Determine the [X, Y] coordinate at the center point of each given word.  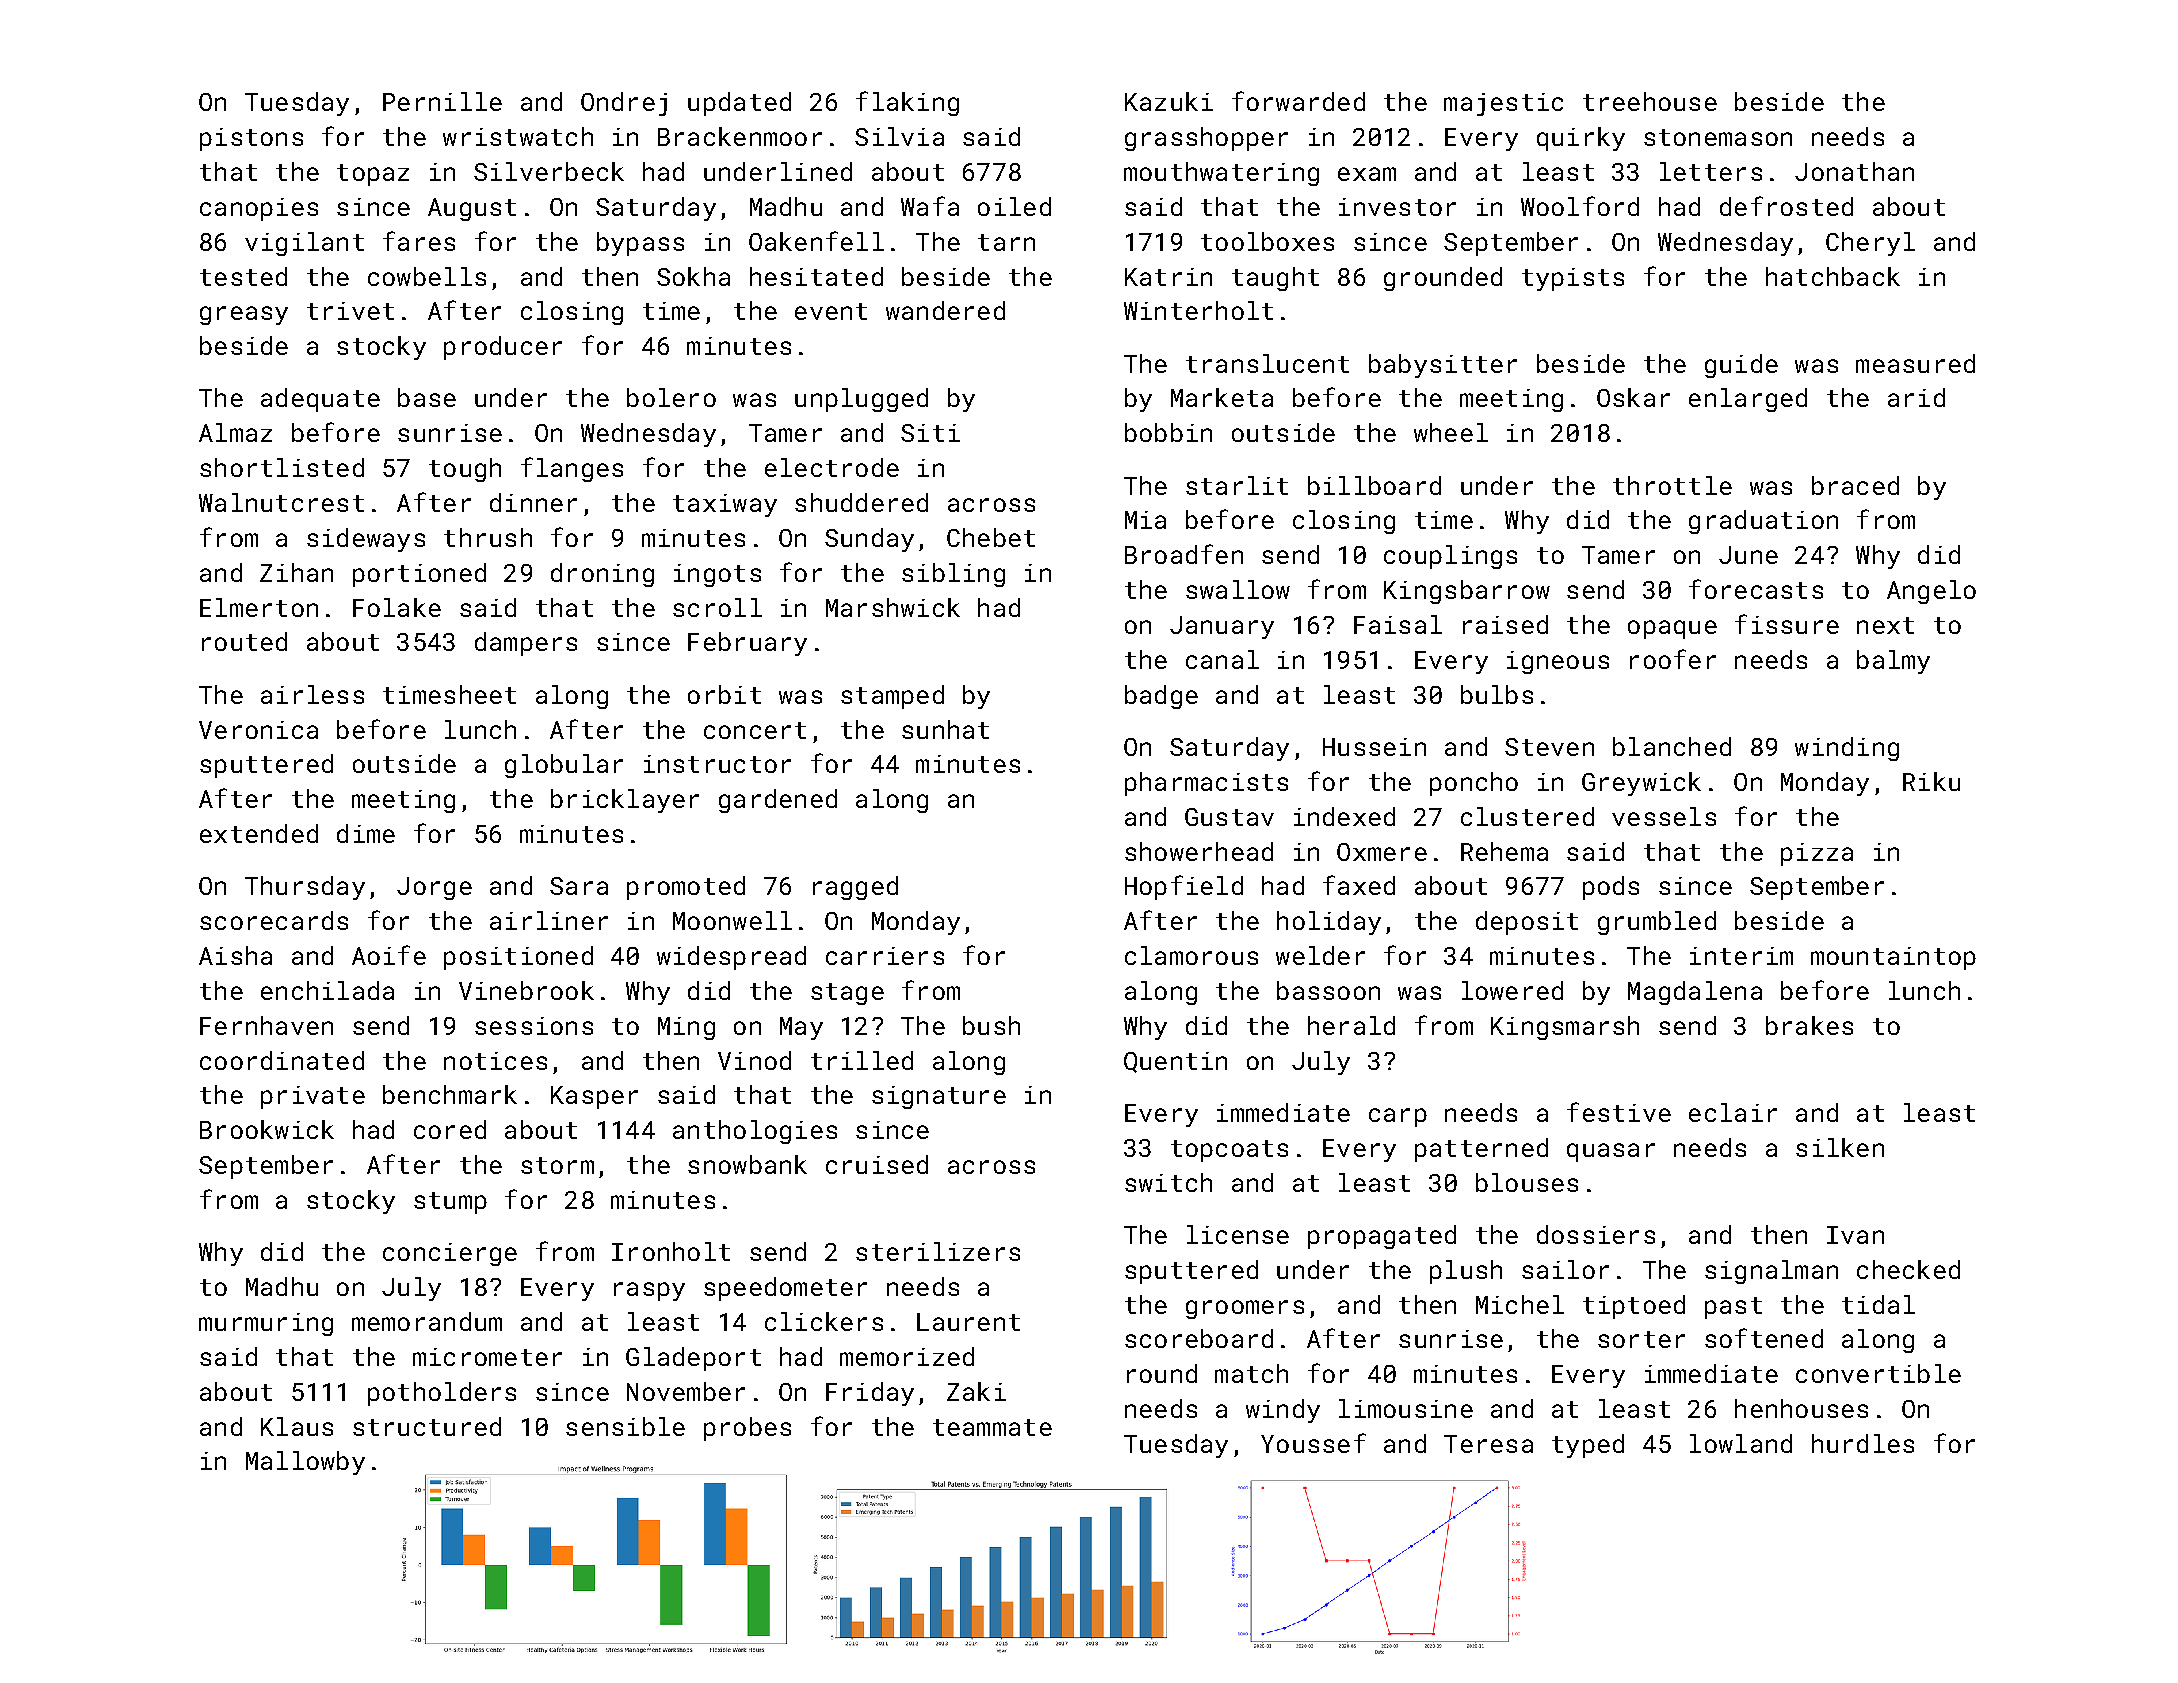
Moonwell [732, 920]
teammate [992, 1427]
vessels [1664, 816]
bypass [640, 244]
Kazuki [1169, 101]
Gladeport [693, 1359]
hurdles [1863, 1443]
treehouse [1650, 101]
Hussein [1374, 747]
